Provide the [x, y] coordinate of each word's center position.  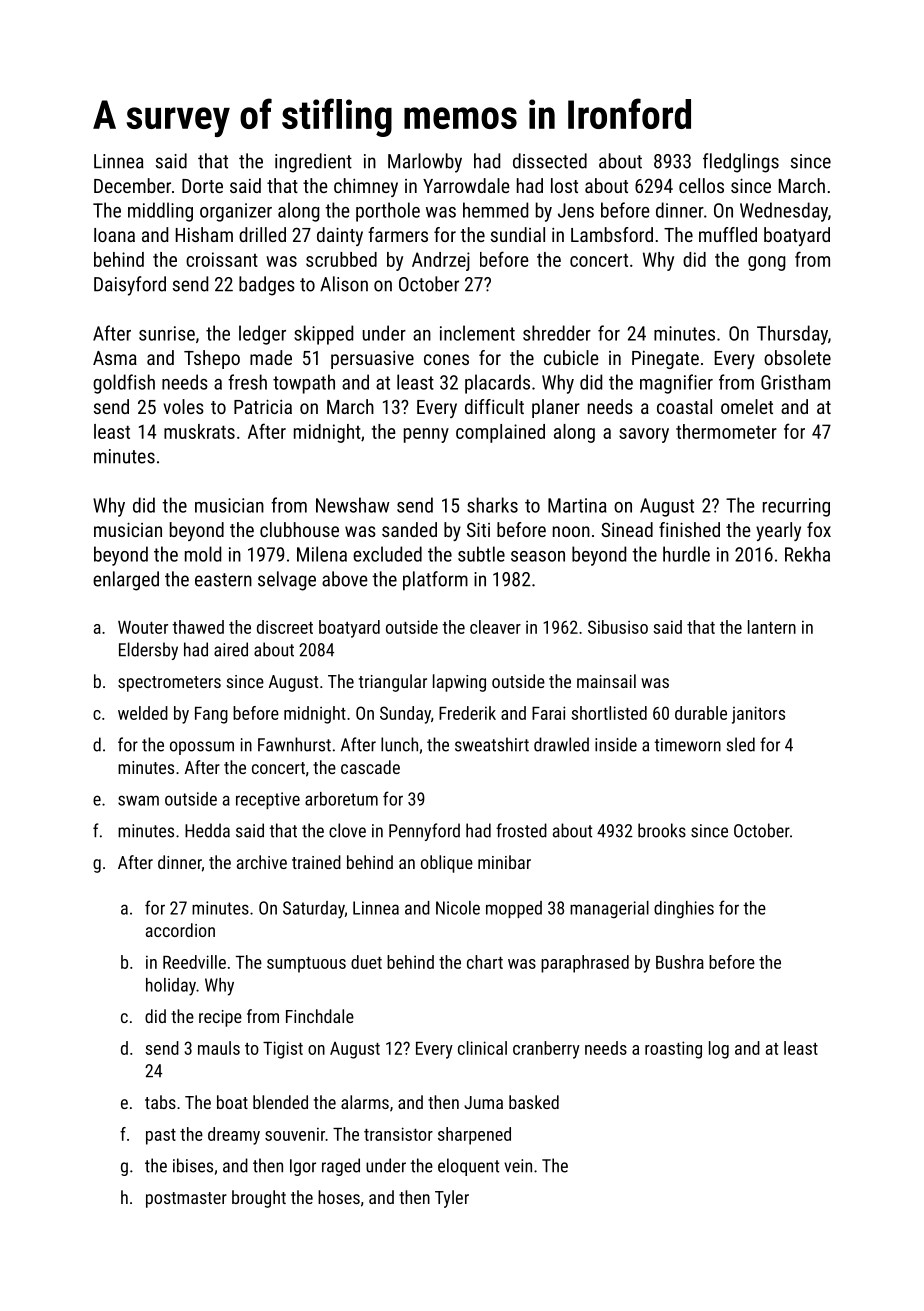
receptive [268, 800]
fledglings [741, 163]
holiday [171, 987]
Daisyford [130, 286]
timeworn [687, 745]
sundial [518, 234]
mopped [514, 909]
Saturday [314, 910]
